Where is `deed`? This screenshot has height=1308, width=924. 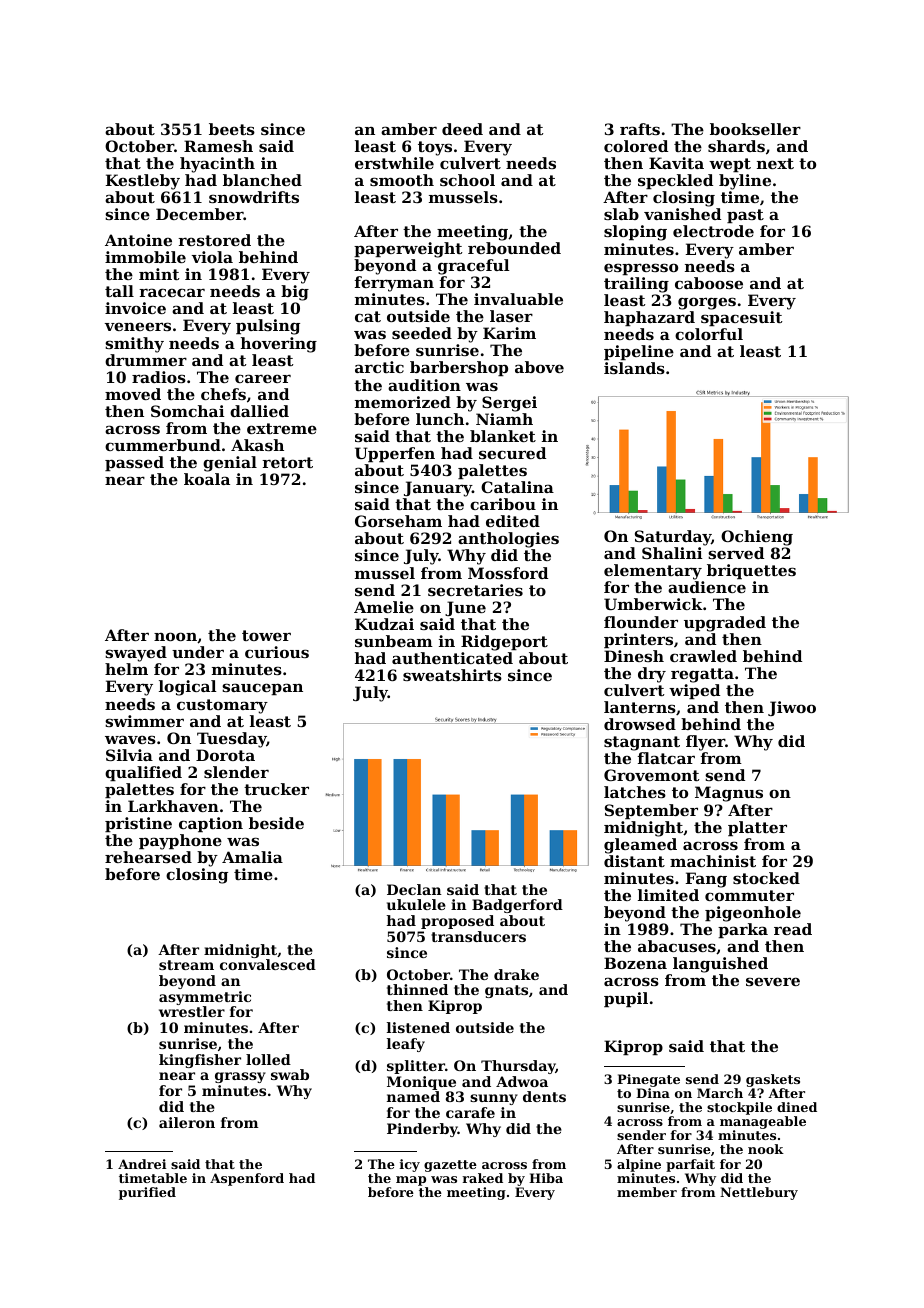
deed is located at coordinates (462, 129).
